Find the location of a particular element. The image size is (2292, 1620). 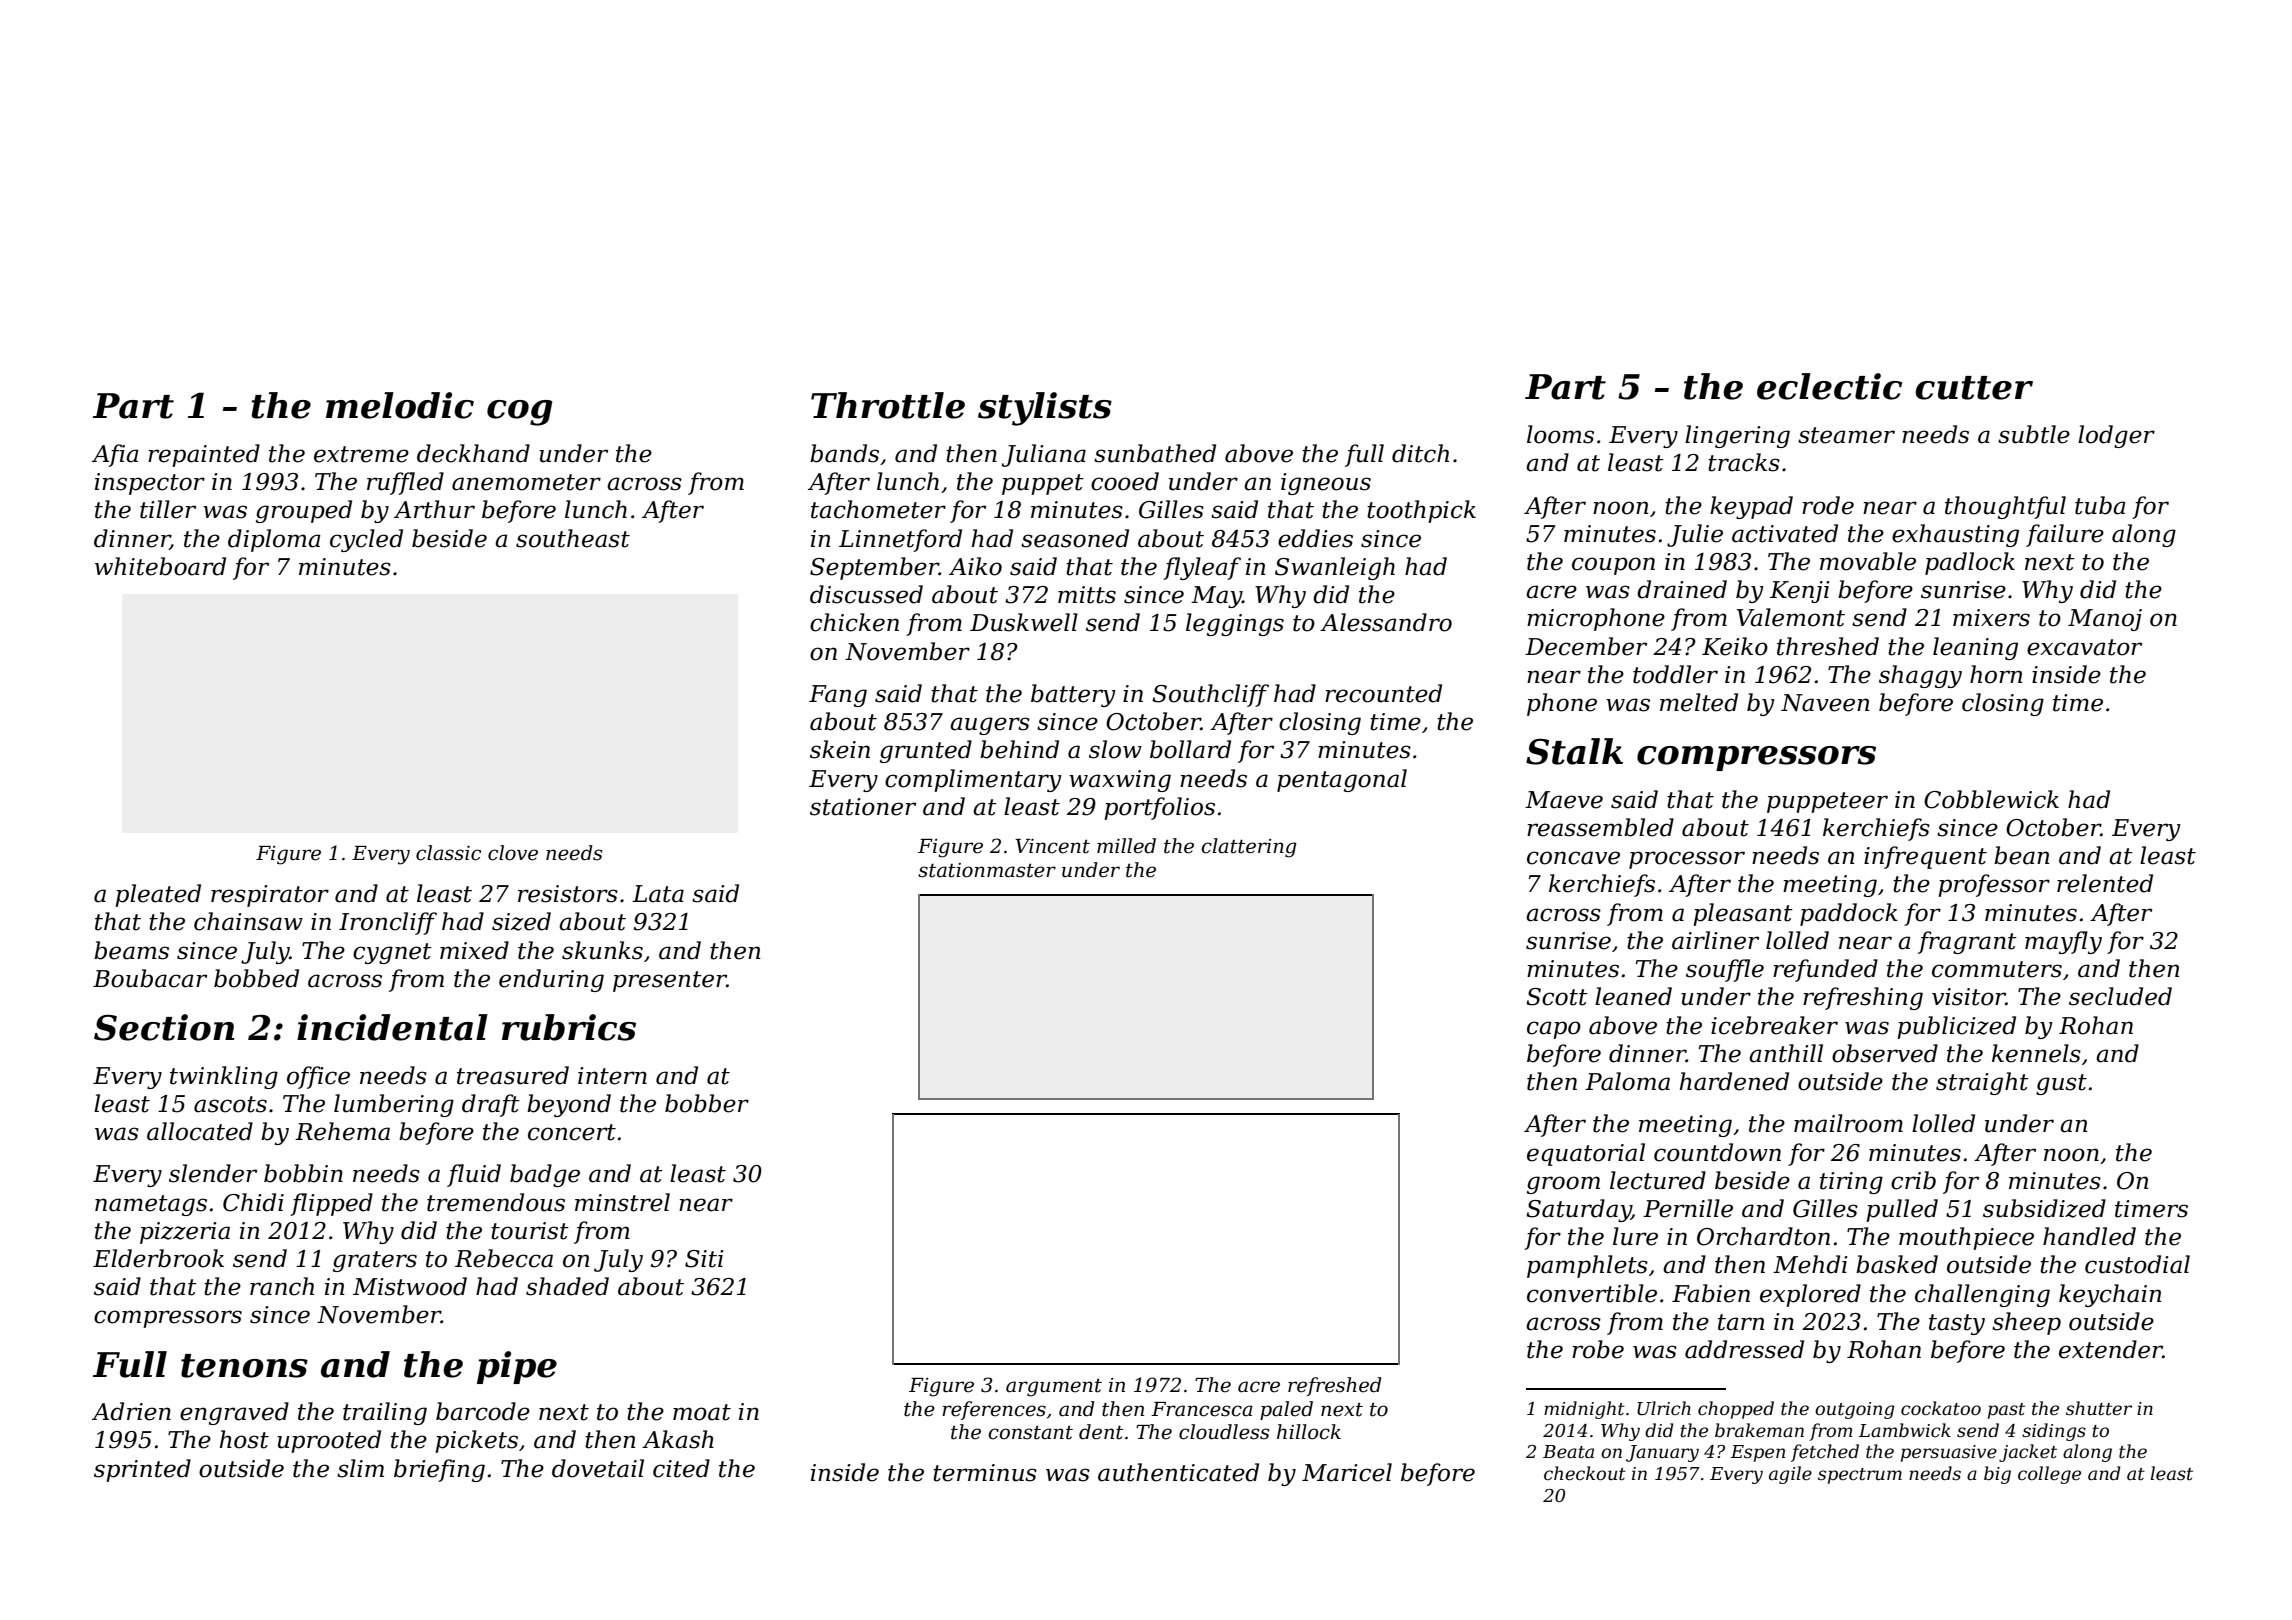

stationer is located at coordinates (863, 807).
